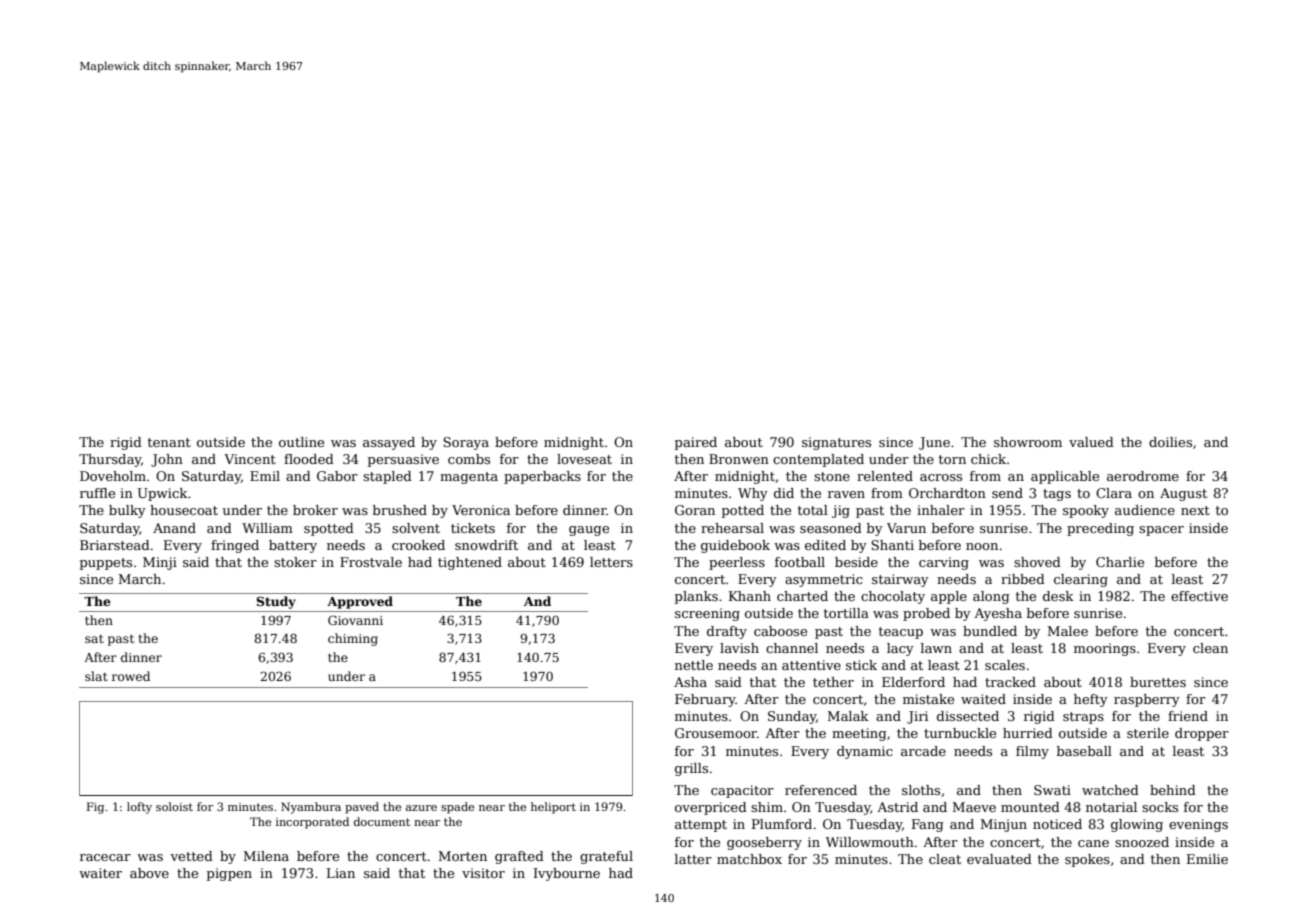 This page has width=1308, height=924. What do you see at coordinates (403, 460) in the page?
I see `persuasive` at bounding box center [403, 460].
